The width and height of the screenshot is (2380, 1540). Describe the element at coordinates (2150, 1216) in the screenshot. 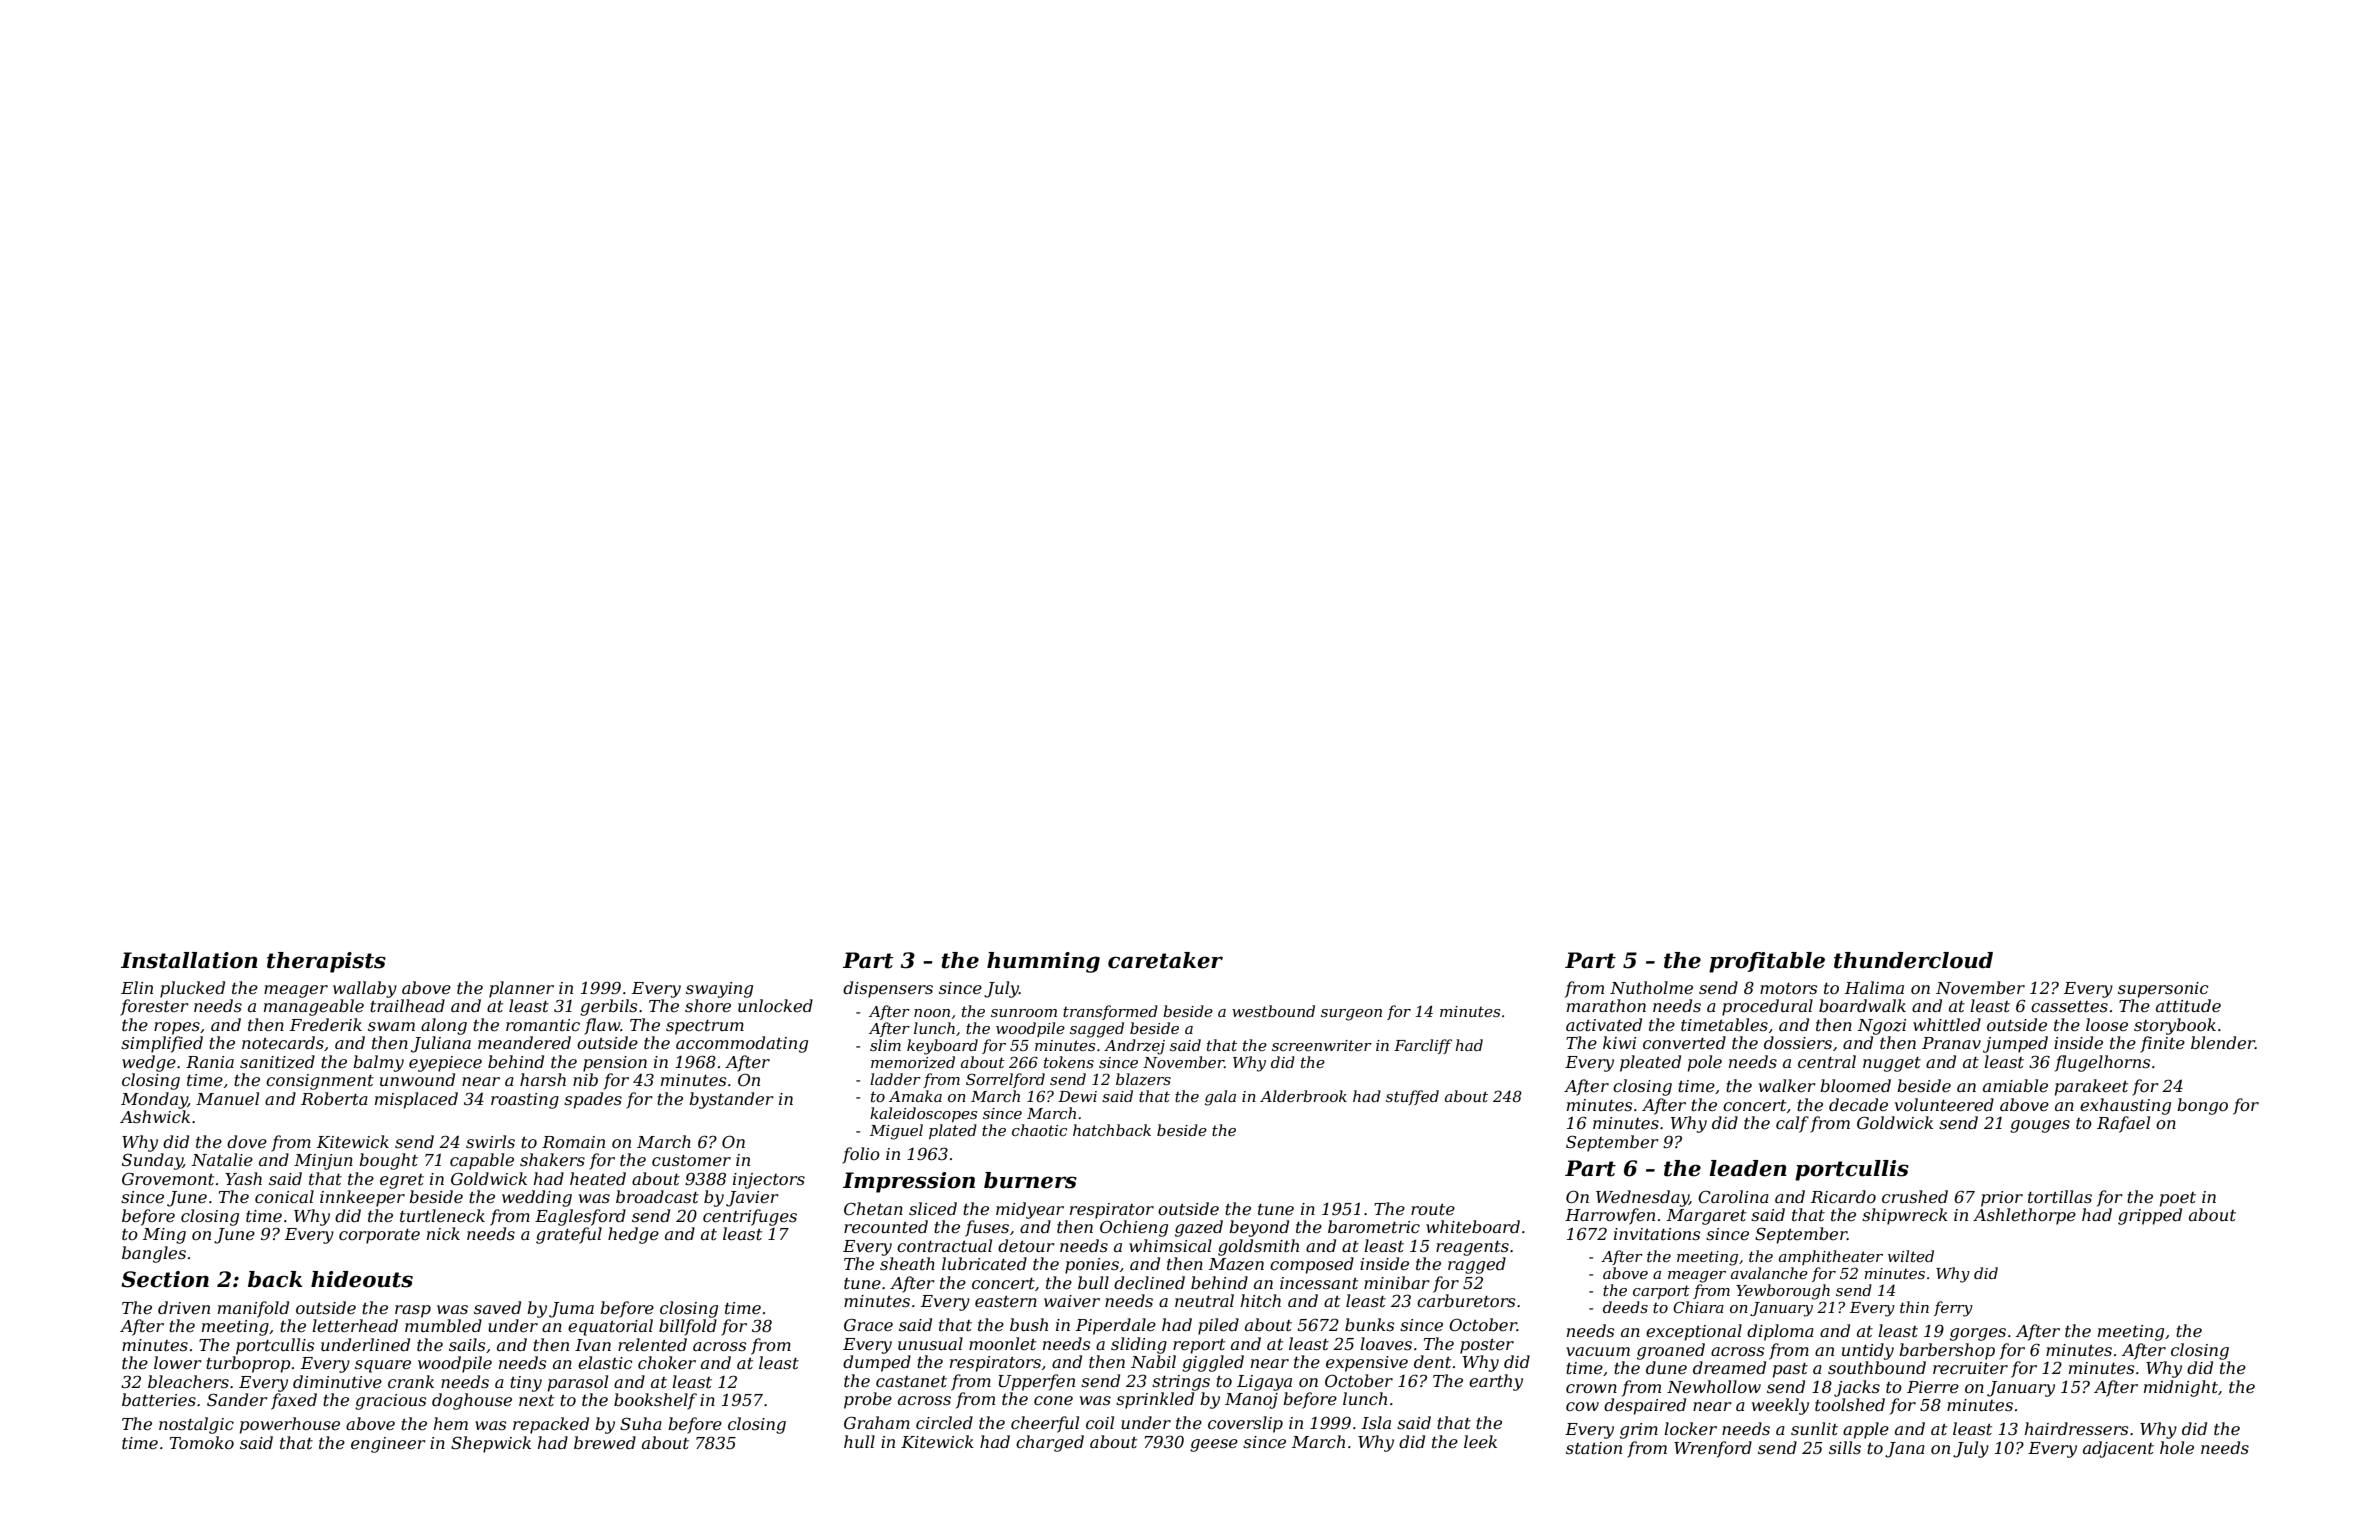

I see `gripped` at that location.
